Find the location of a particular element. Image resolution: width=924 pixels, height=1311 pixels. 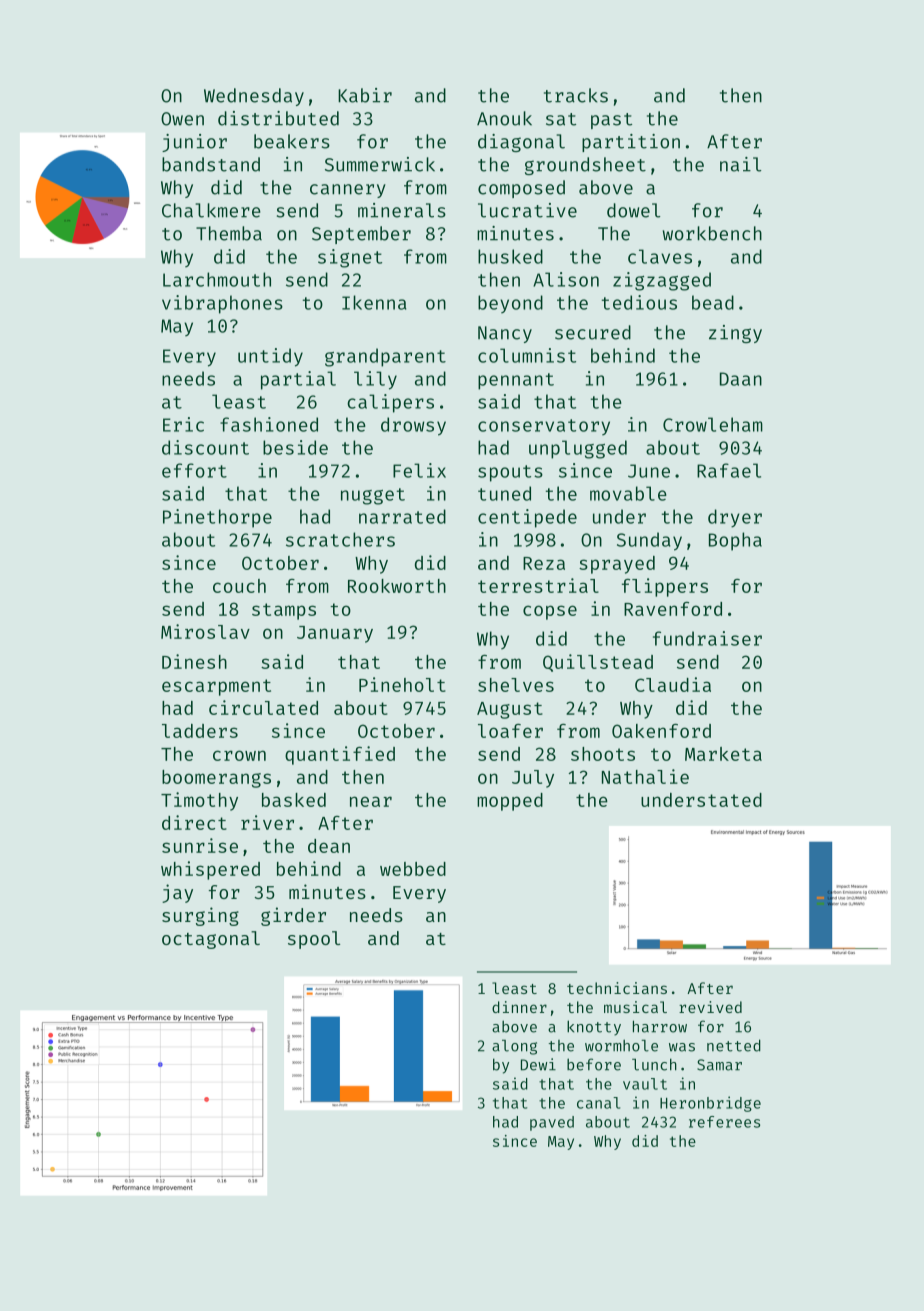

paved is located at coordinates (552, 1123).
